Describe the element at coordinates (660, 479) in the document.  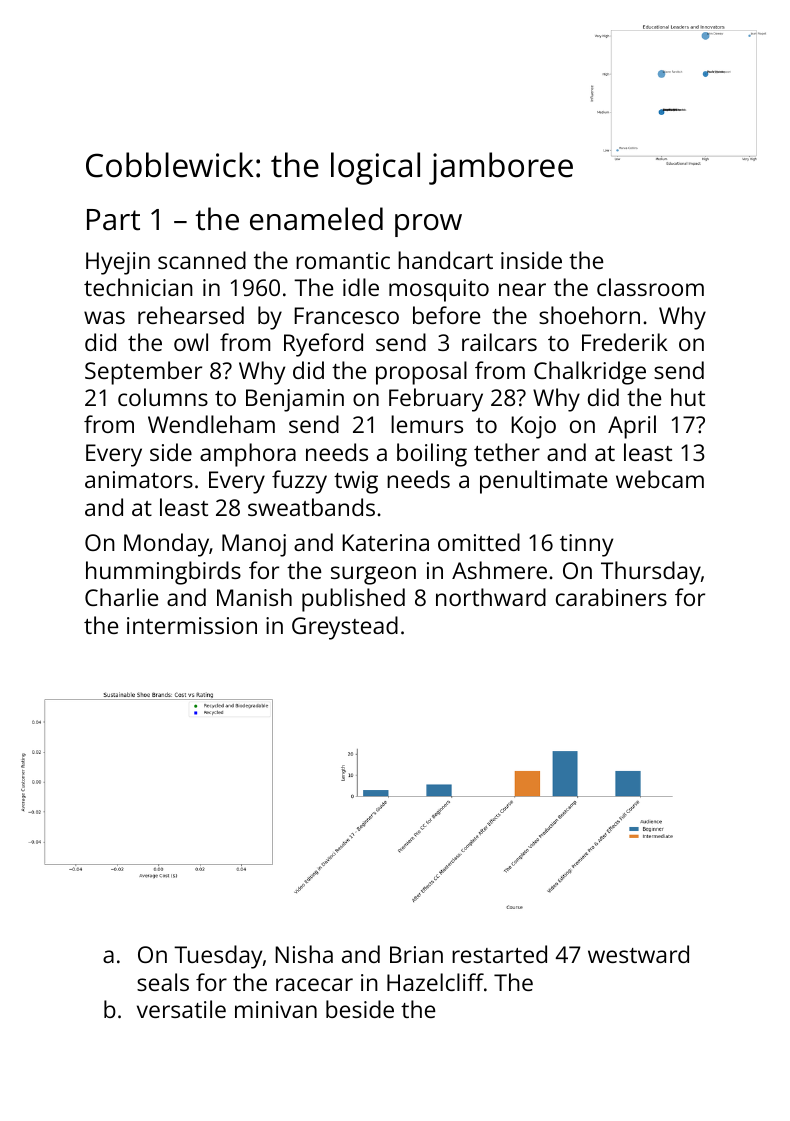
I see `webcam` at that location.
